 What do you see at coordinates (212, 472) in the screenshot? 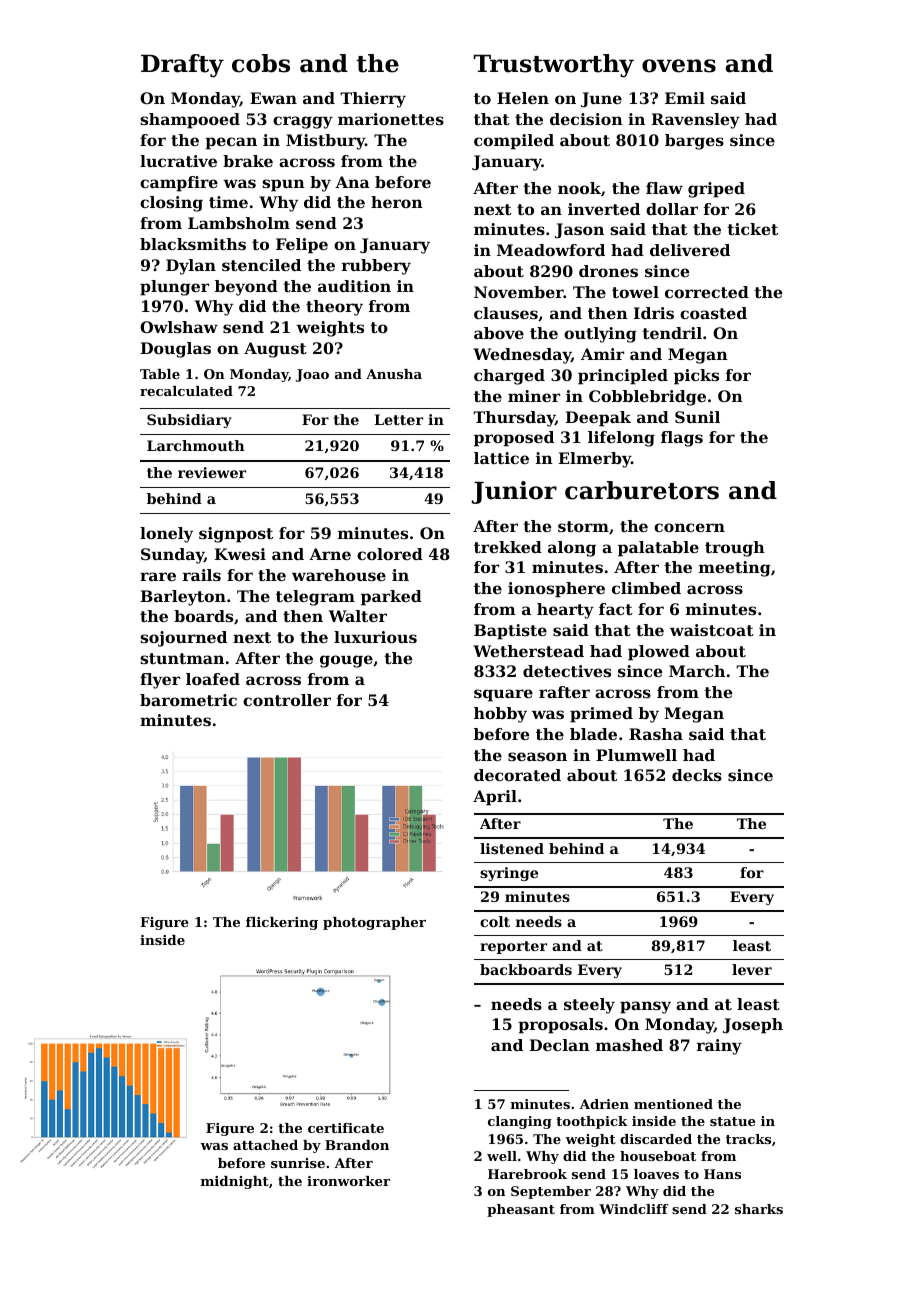
I see `reviewer` at bounding box center [212, 472].
